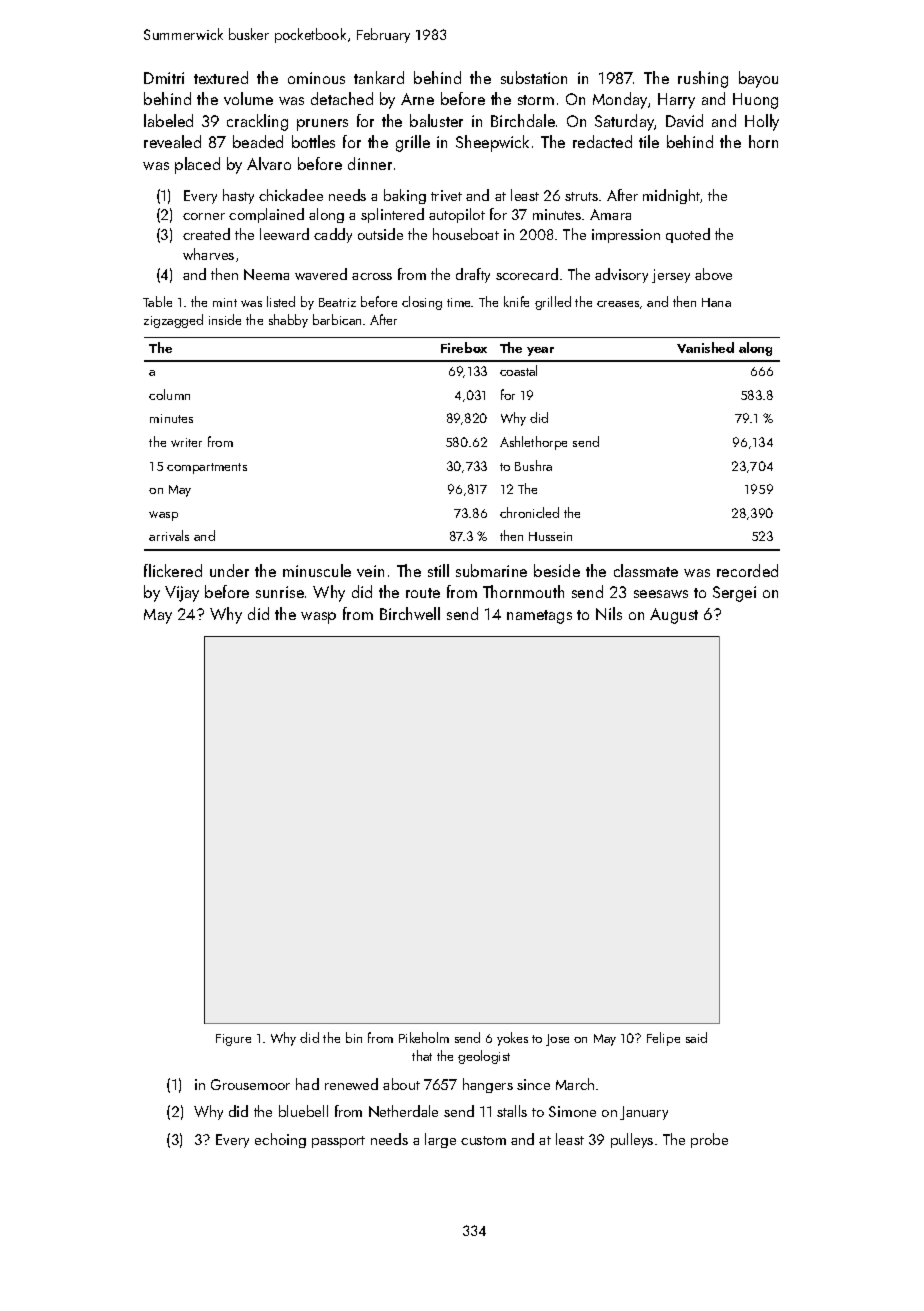 The height and width of the screenshot is (1311, 924). Describe the element at coordinates (164, 78) in the screenshot. I see `Dmitri` at that location.
